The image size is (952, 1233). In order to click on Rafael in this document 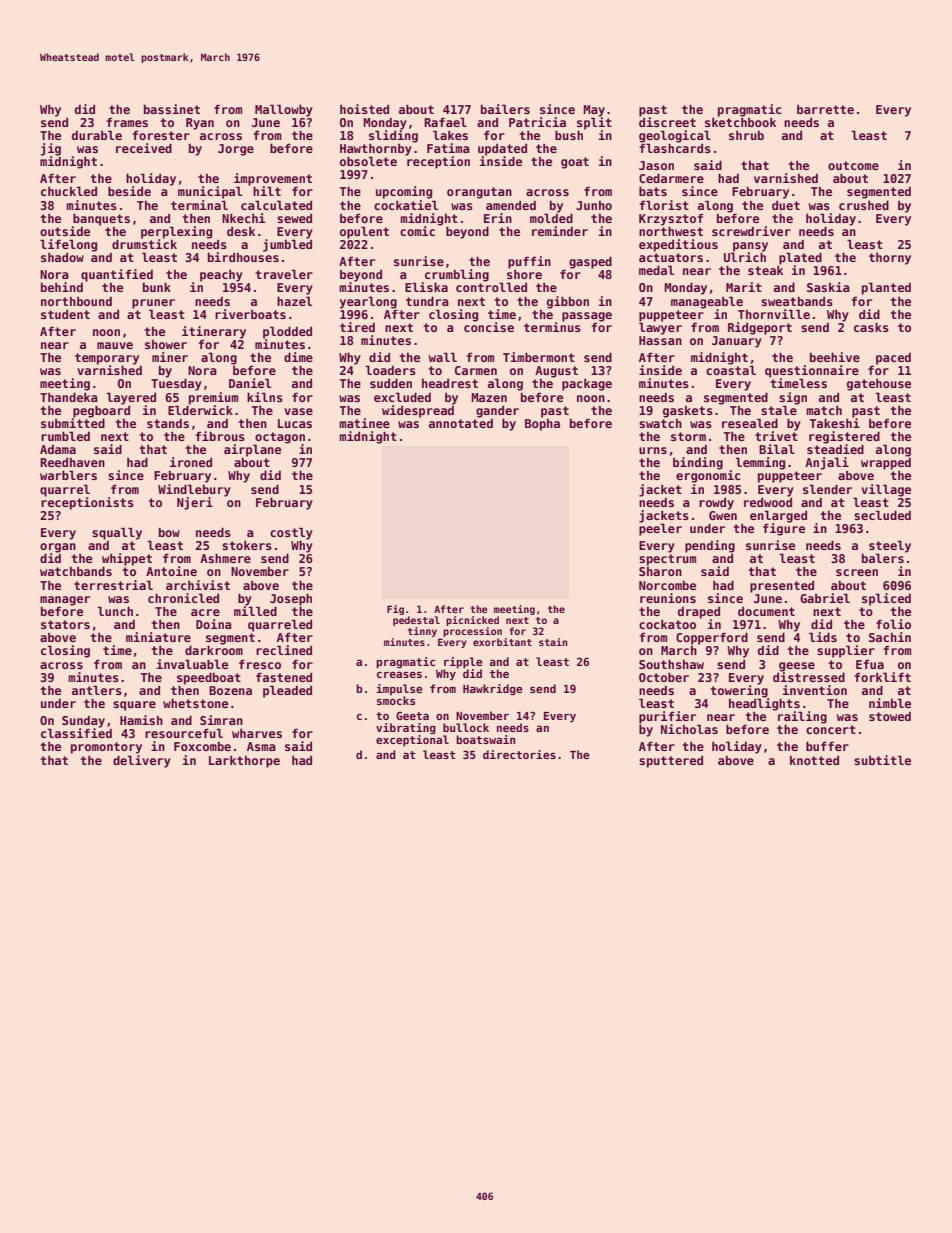, I will do `click(445, 122)`.
